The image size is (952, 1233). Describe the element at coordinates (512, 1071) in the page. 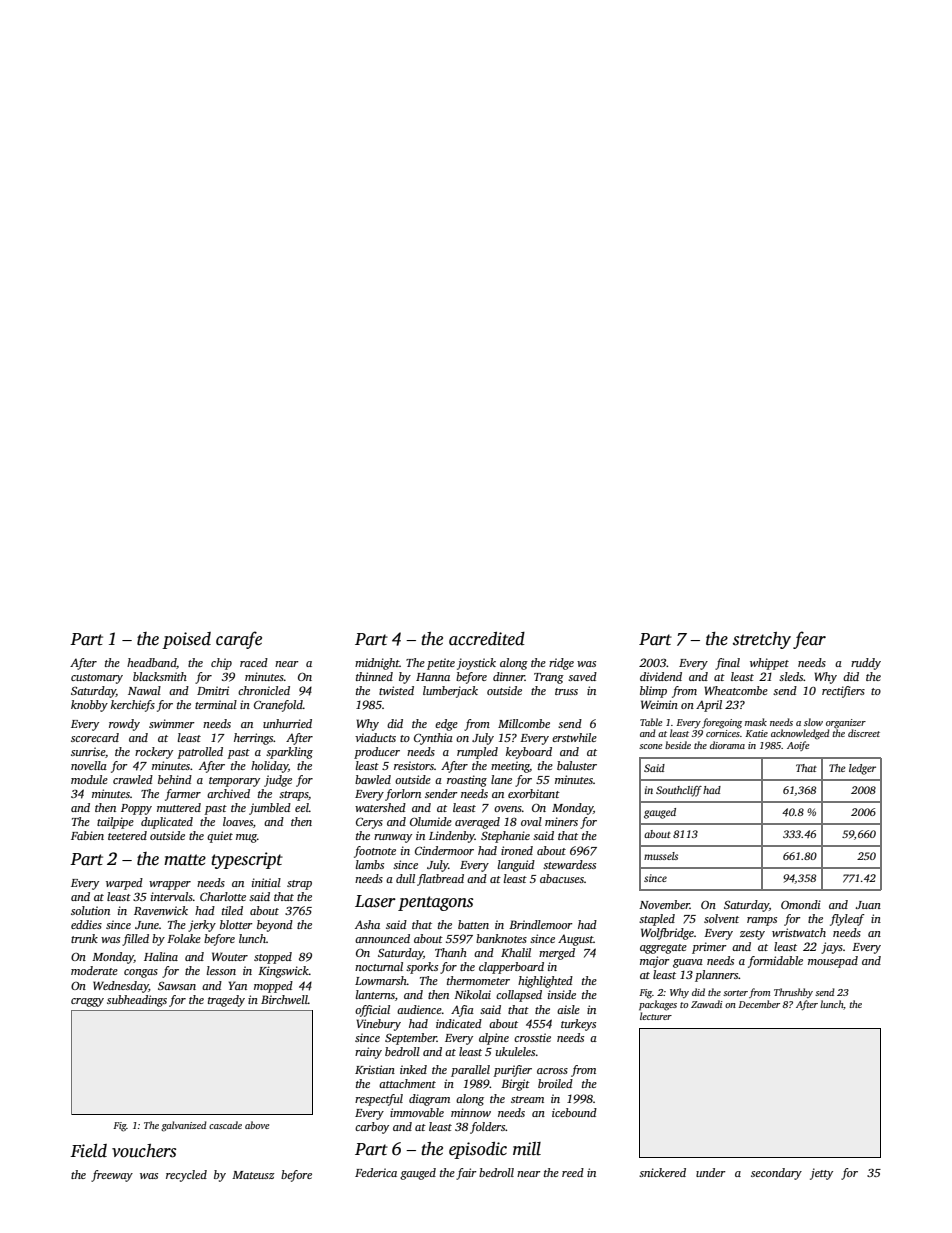

I see `purifier` at that location.
